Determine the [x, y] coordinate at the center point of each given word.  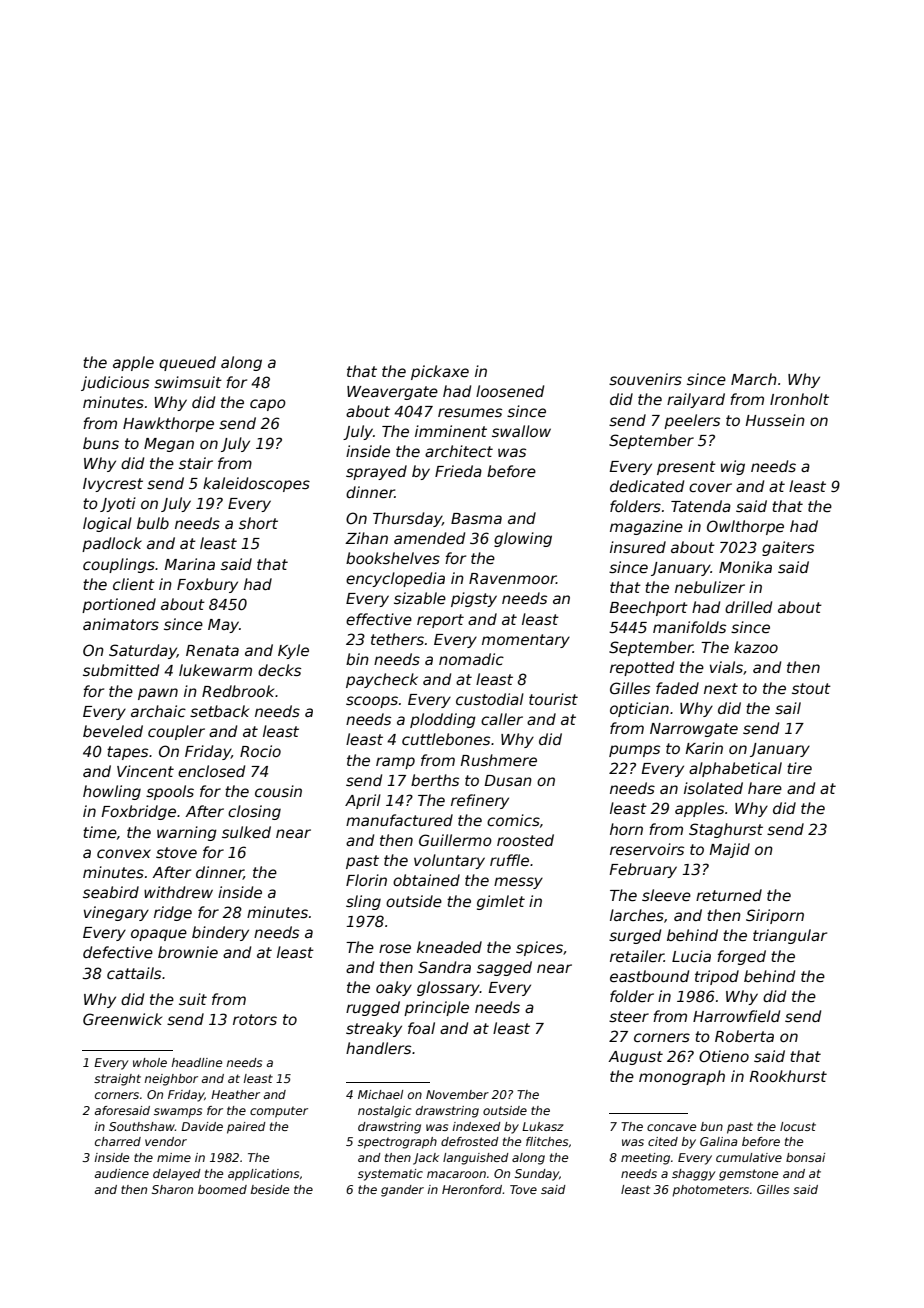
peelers [692, 421]
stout [811, 688]
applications [263, 1175]
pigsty [474, 599]
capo [268, 405]
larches [637, 915]
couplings [119, 565]
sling [363, 902]
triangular [790, 936]
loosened [510, 391]
